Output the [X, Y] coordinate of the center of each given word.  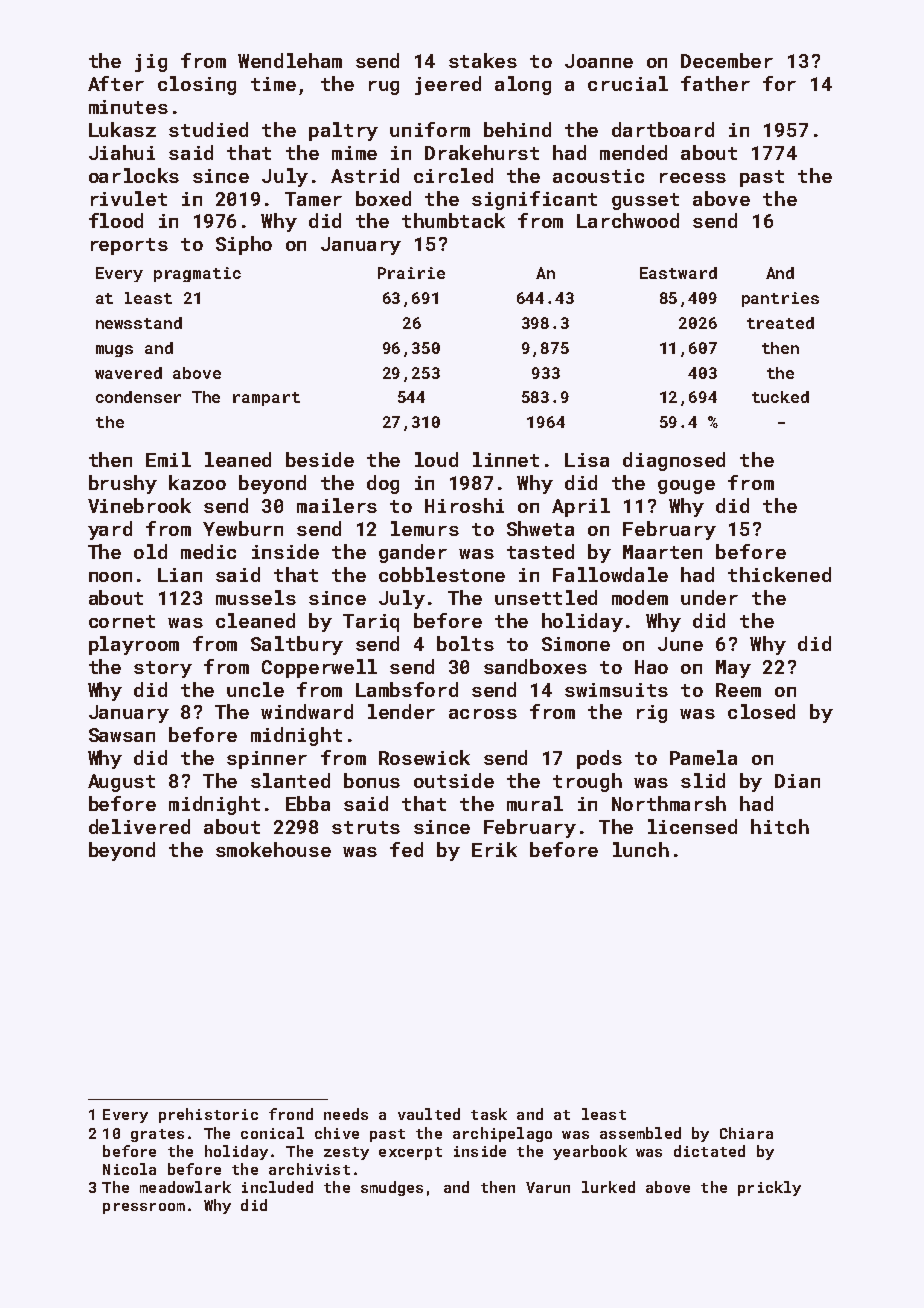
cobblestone [442, 574]
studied [208, 129]
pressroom [144, 1208]
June [680, 644]
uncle [255, 689]
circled [453, 175]
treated [780, 323]
